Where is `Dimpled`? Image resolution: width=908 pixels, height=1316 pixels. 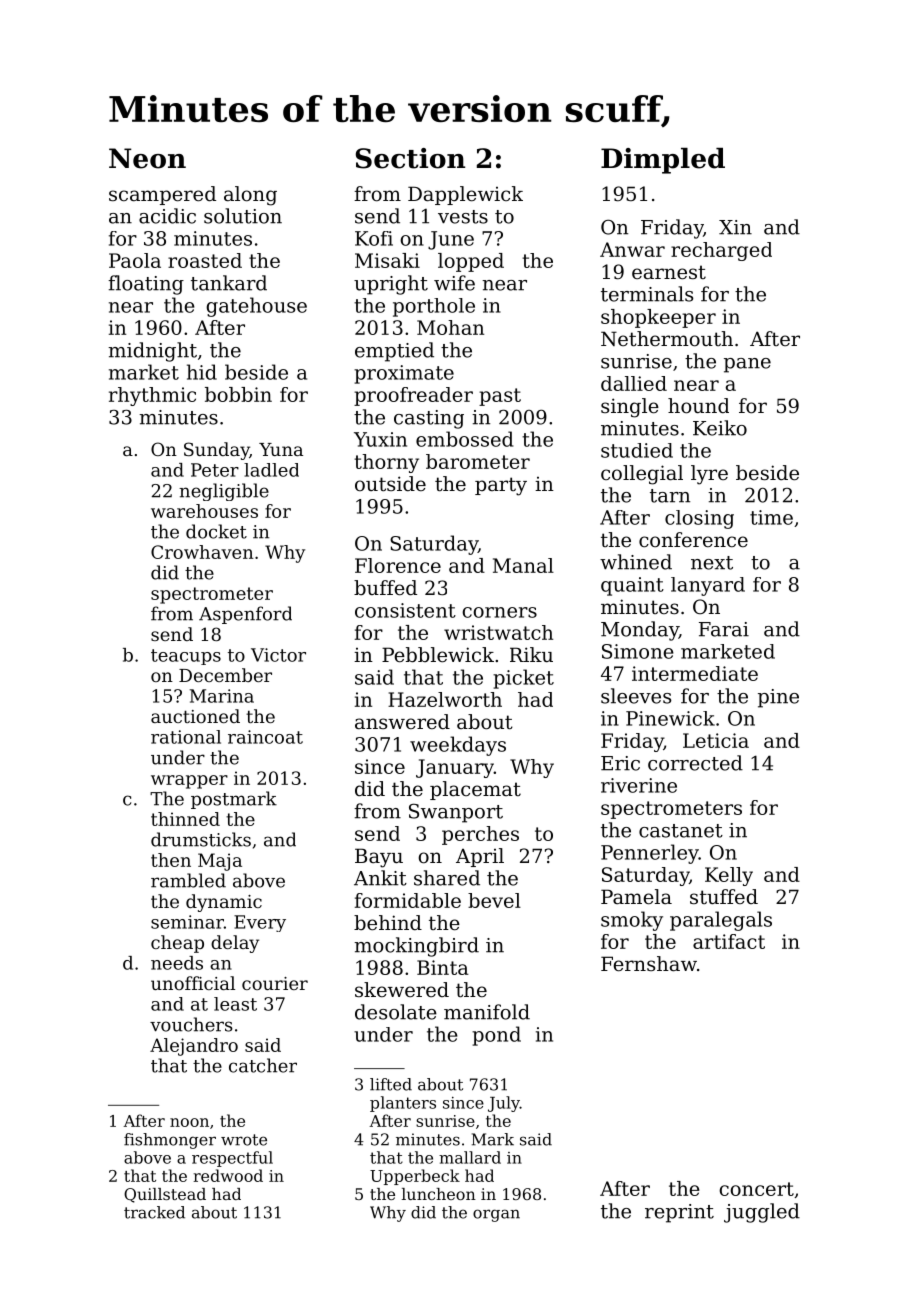
Dimpled is located at coordinates (663, 161).
